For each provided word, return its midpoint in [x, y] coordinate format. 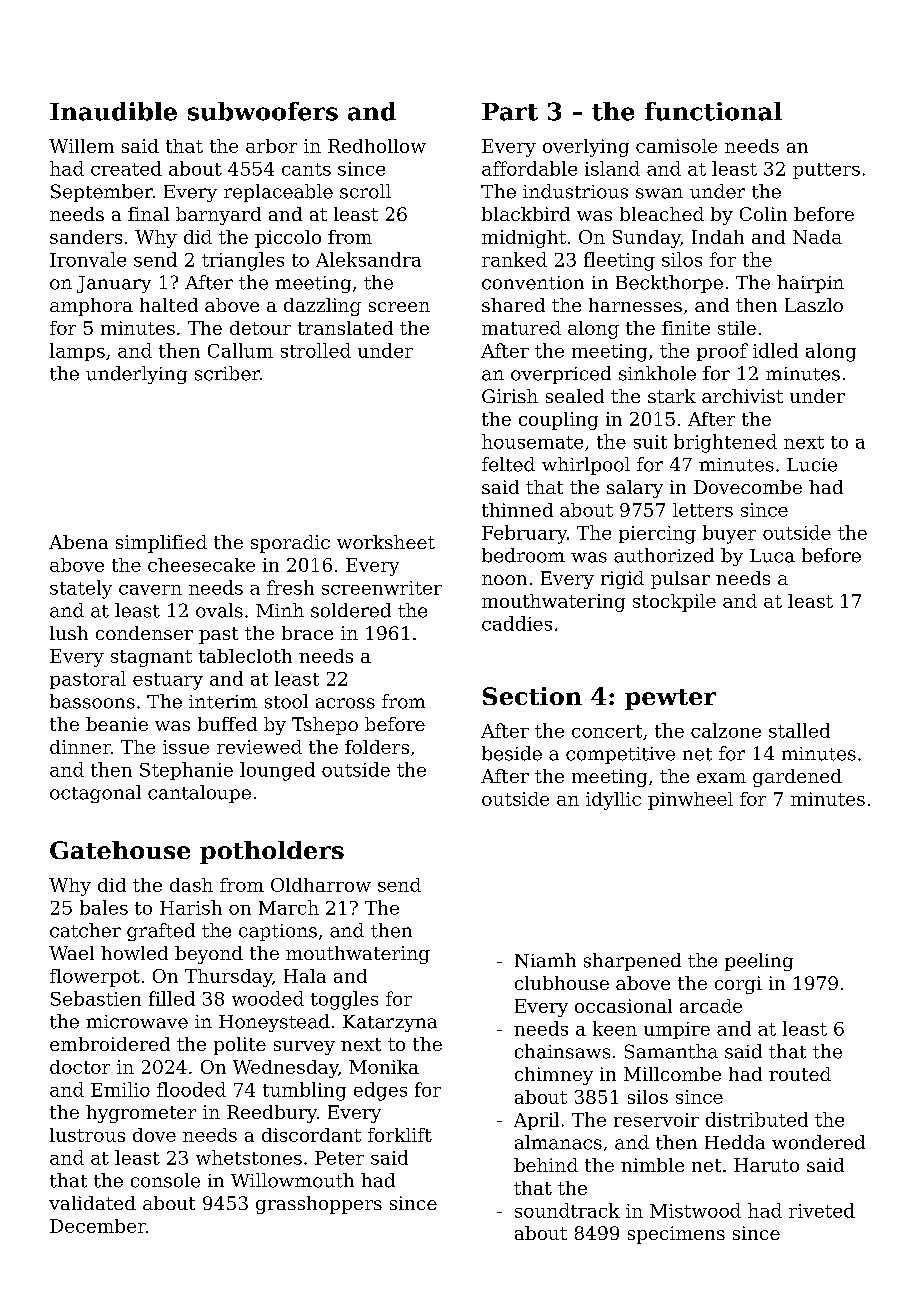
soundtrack [567, 1210]
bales [104, 907]
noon [504, 580]
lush [69, 633]
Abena [78, 542]
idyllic [613, 801]
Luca [772, 556]
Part [510, 112]
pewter [670, 699]
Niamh [545, 960]
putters [826, 171]
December [98, 1226]
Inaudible [113, 111]
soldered [351, 610]
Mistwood [695, 1210]
